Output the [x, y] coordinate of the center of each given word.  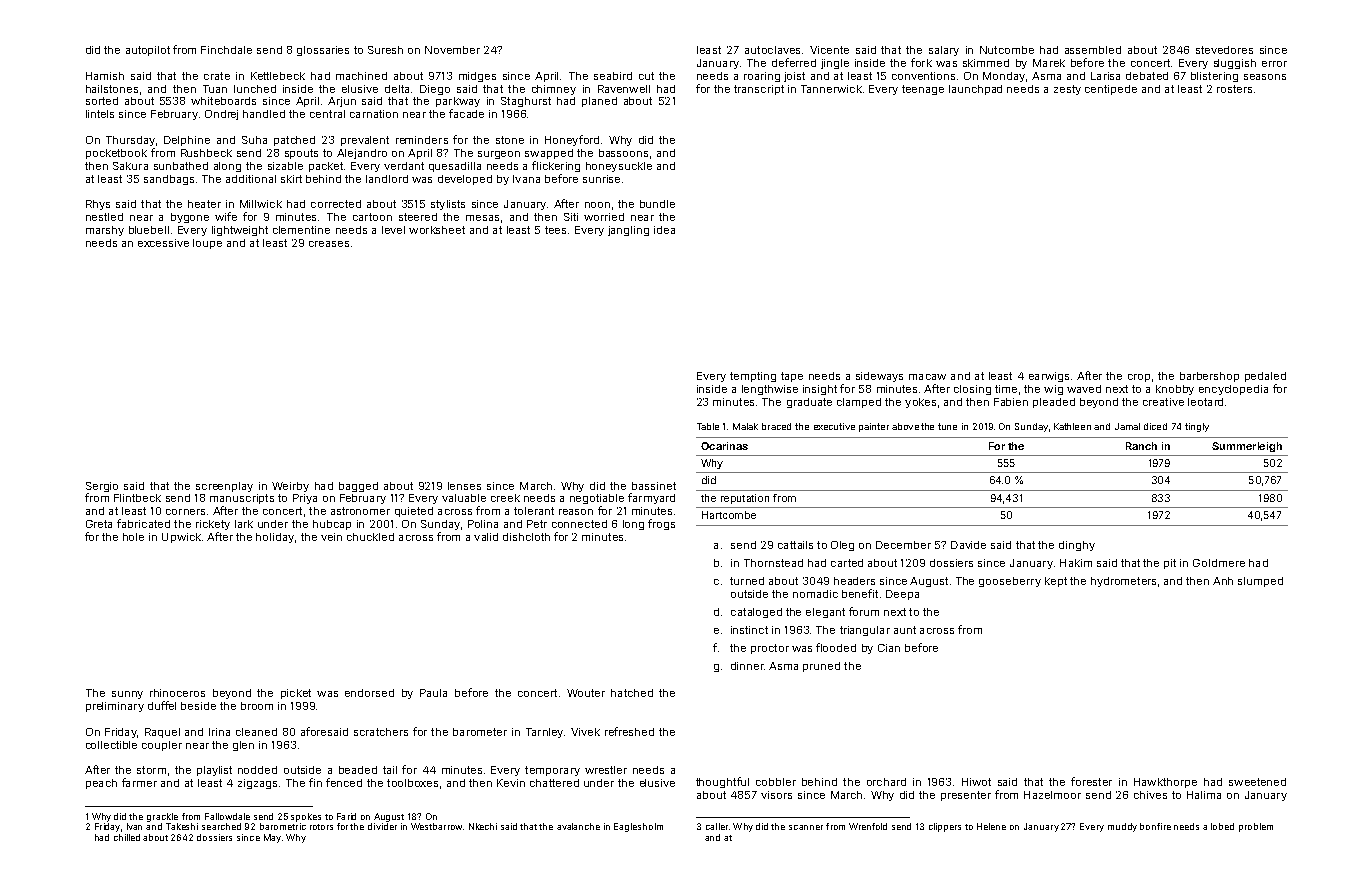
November [452, 50]
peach [101, 784]
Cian [889, 648]
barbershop [1209, 377]
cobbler [776, 782]
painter [874, 427]
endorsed [369, 693]
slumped [1260, 582]
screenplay [224, 487]
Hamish [105, 76]
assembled [1093, 50]
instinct [749, 630]
